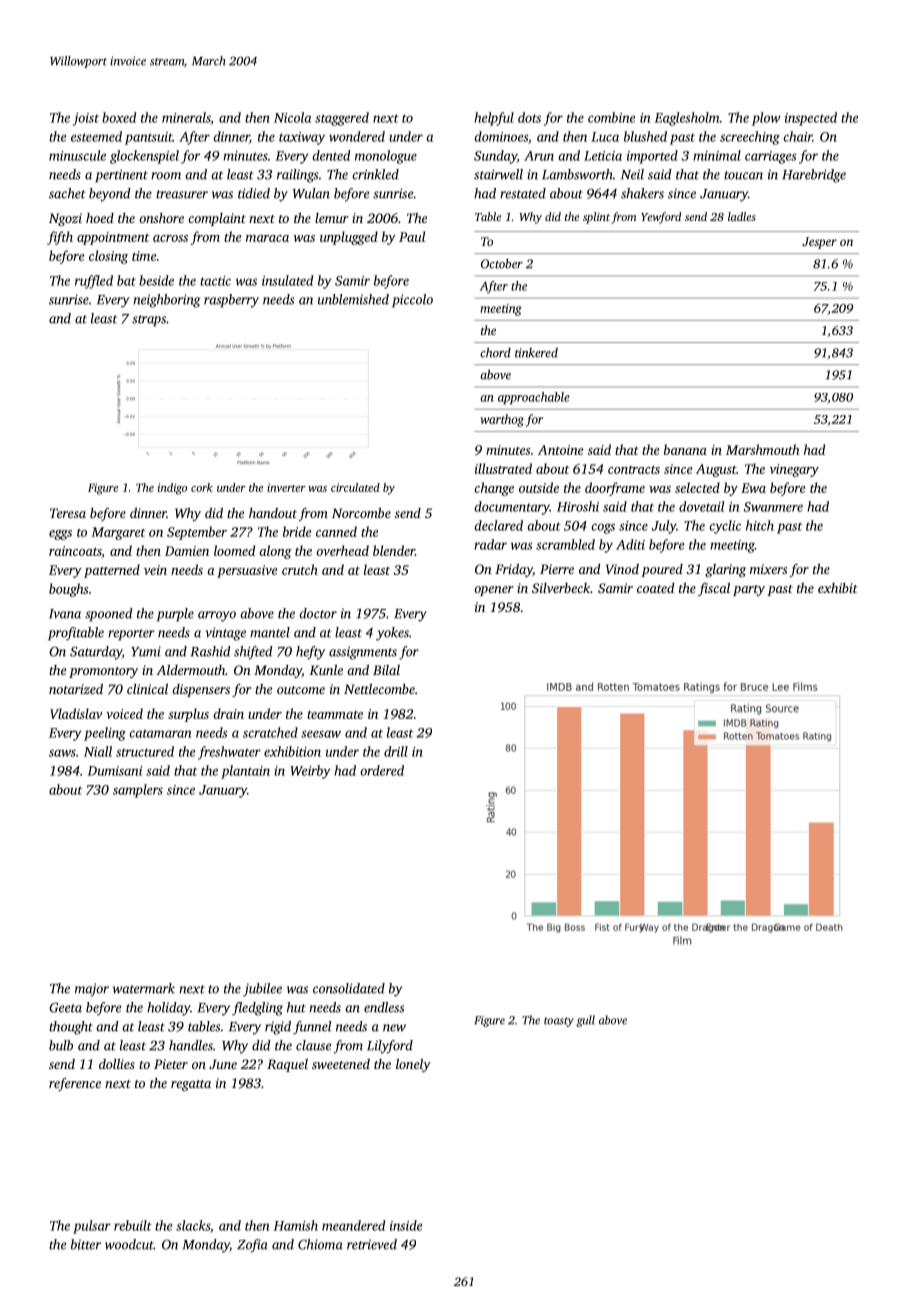  Describe the element at coordinates (138, 791) in the document. I see `samplers` at that location.
